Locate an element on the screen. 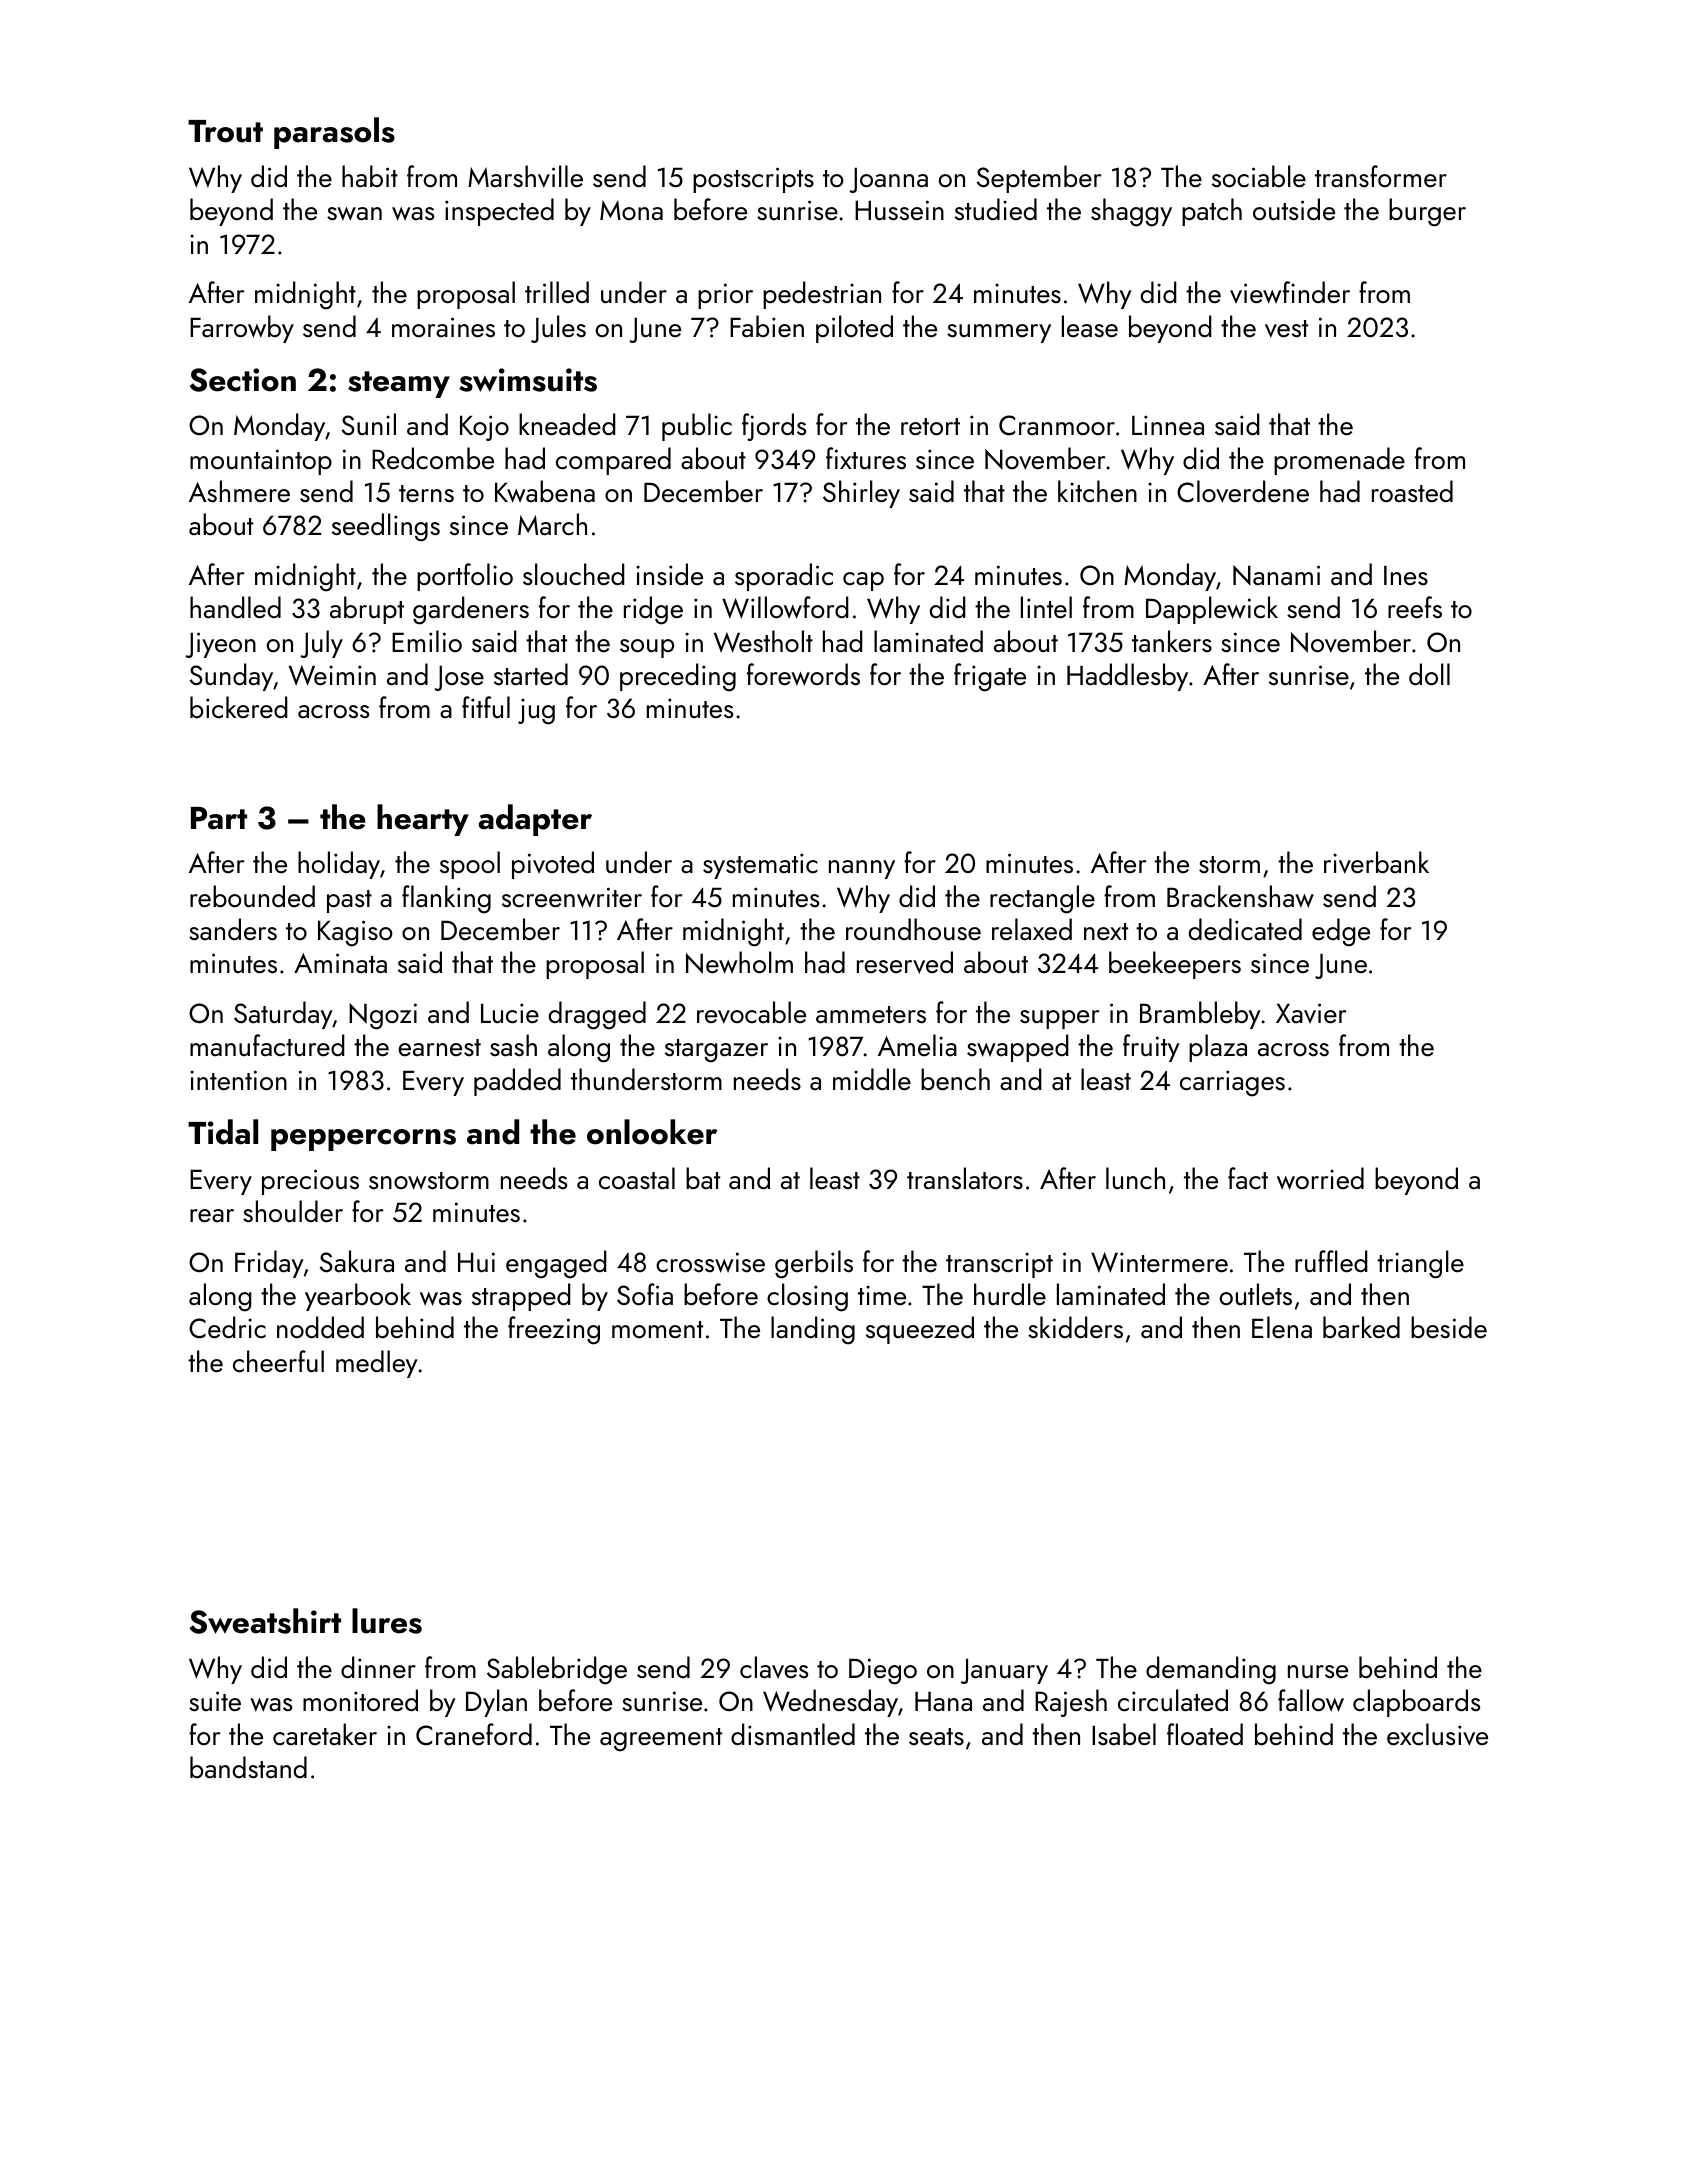  demanding is located at coordinates (1211, 1670).
